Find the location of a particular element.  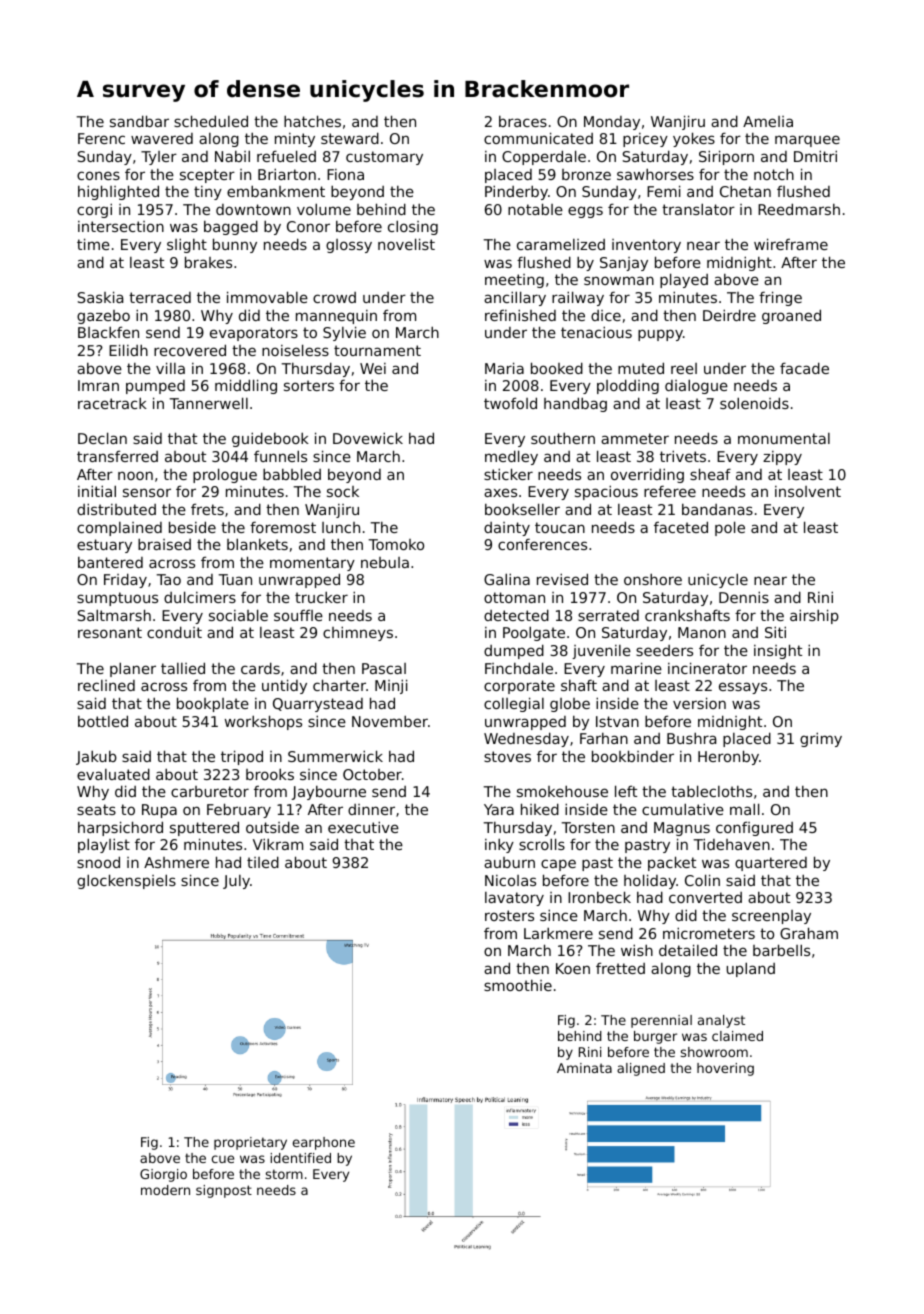

Bushra is located at coordinates (691, 738).
